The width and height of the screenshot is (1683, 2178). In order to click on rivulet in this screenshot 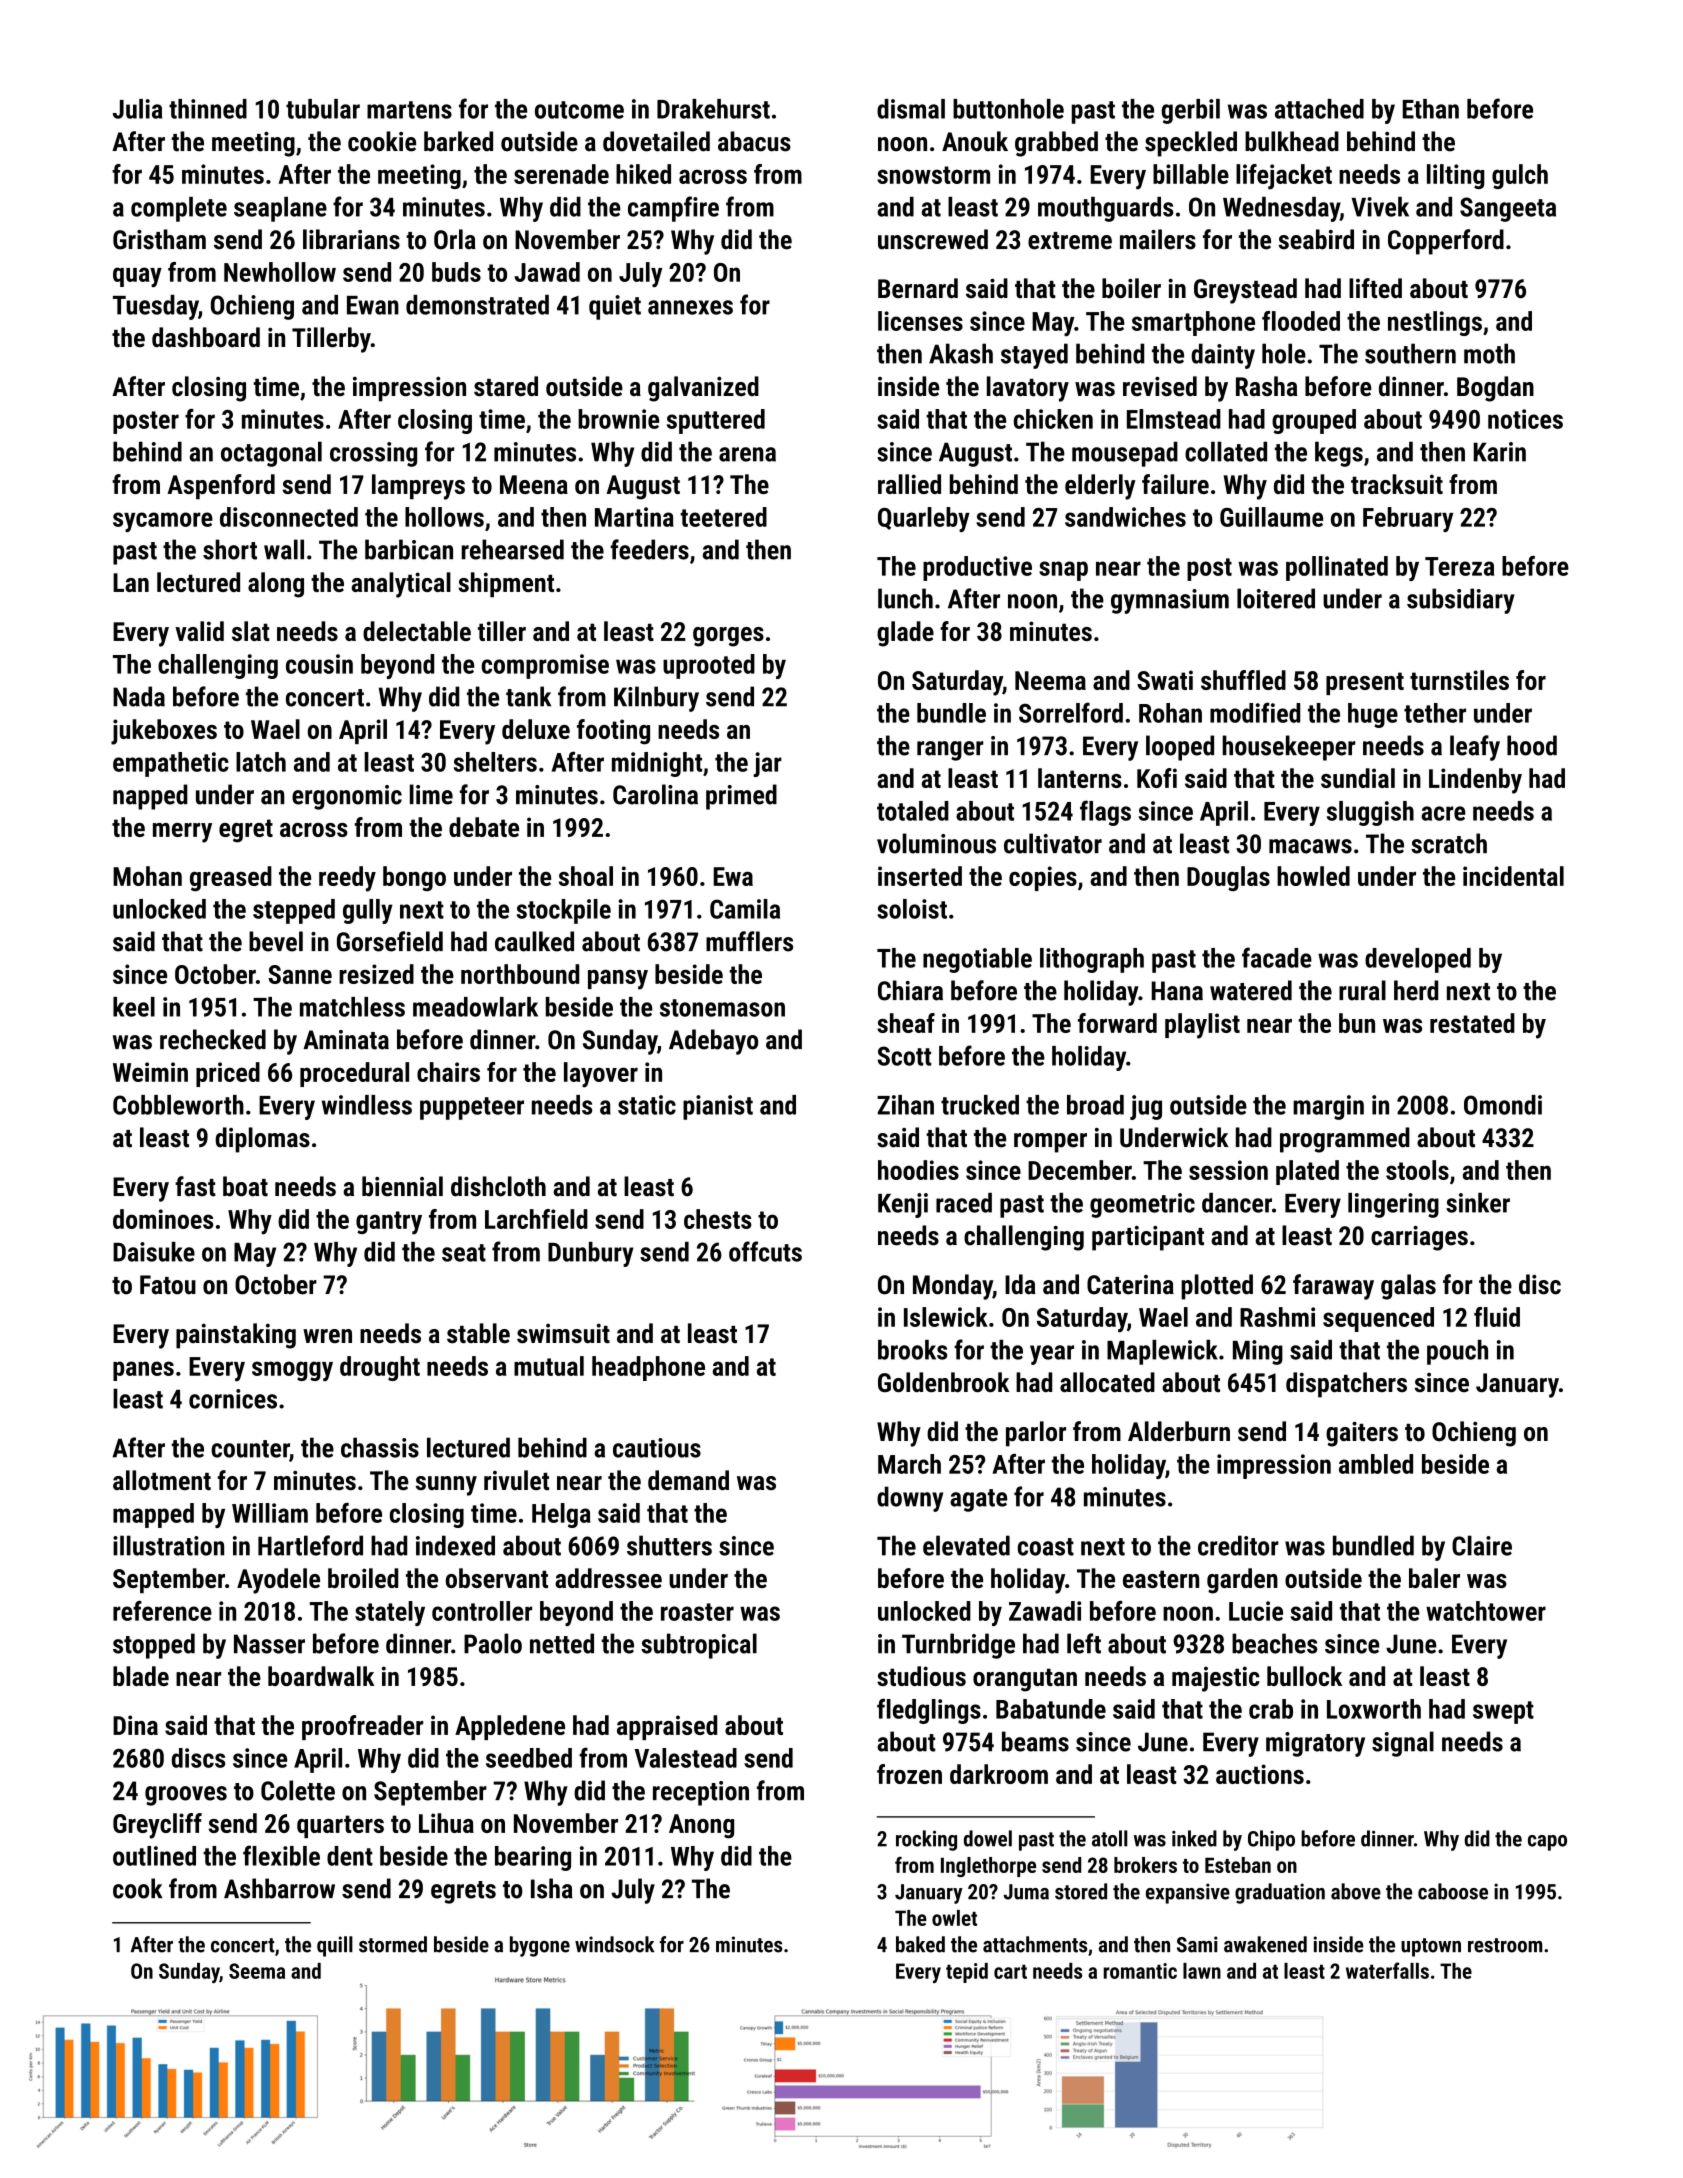, I will do `click(516, 1480)`.
